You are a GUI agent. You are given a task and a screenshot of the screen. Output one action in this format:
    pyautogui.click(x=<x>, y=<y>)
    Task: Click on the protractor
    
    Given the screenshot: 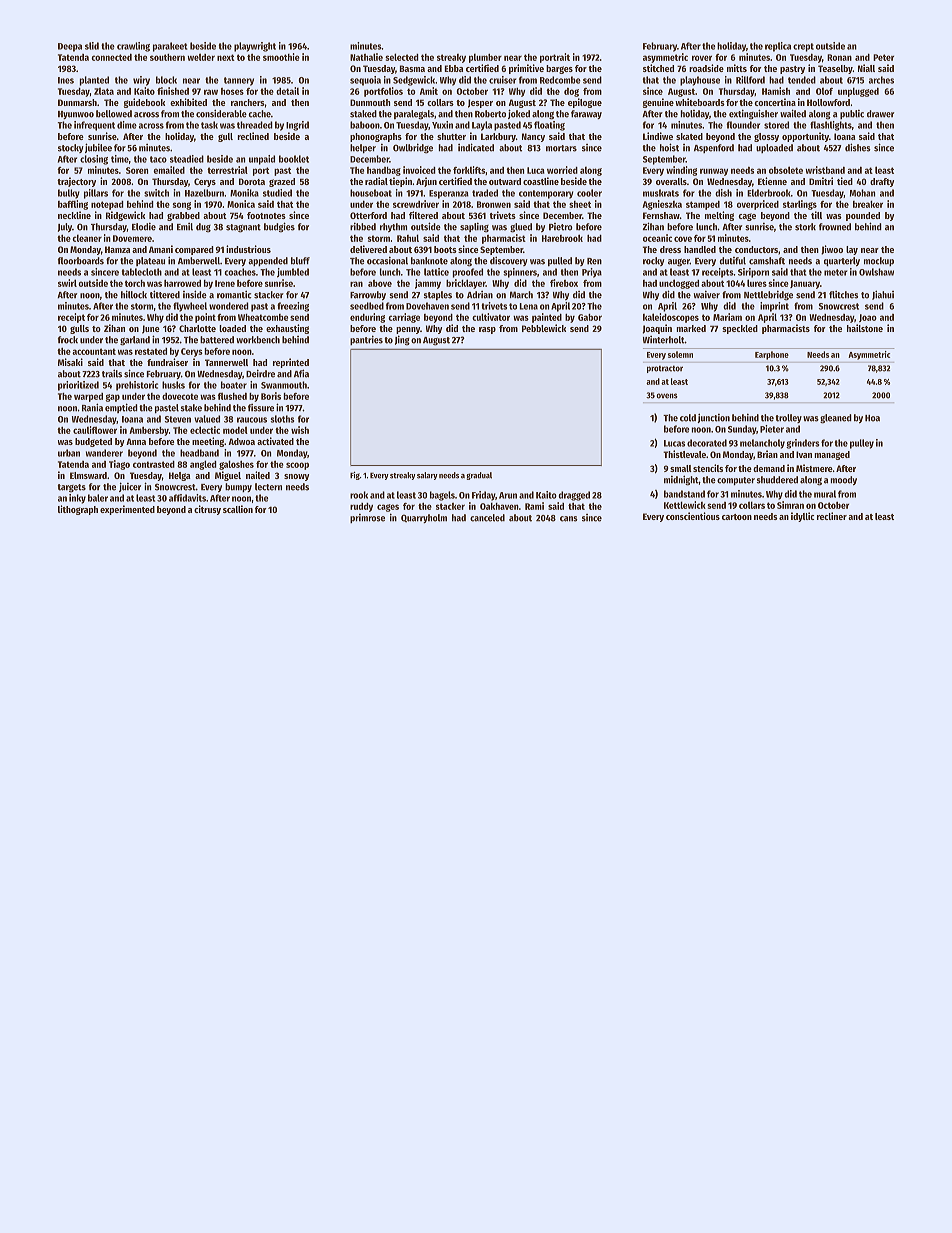 What is the action you would take?
    pyautogui.click(x=665, y=369)
